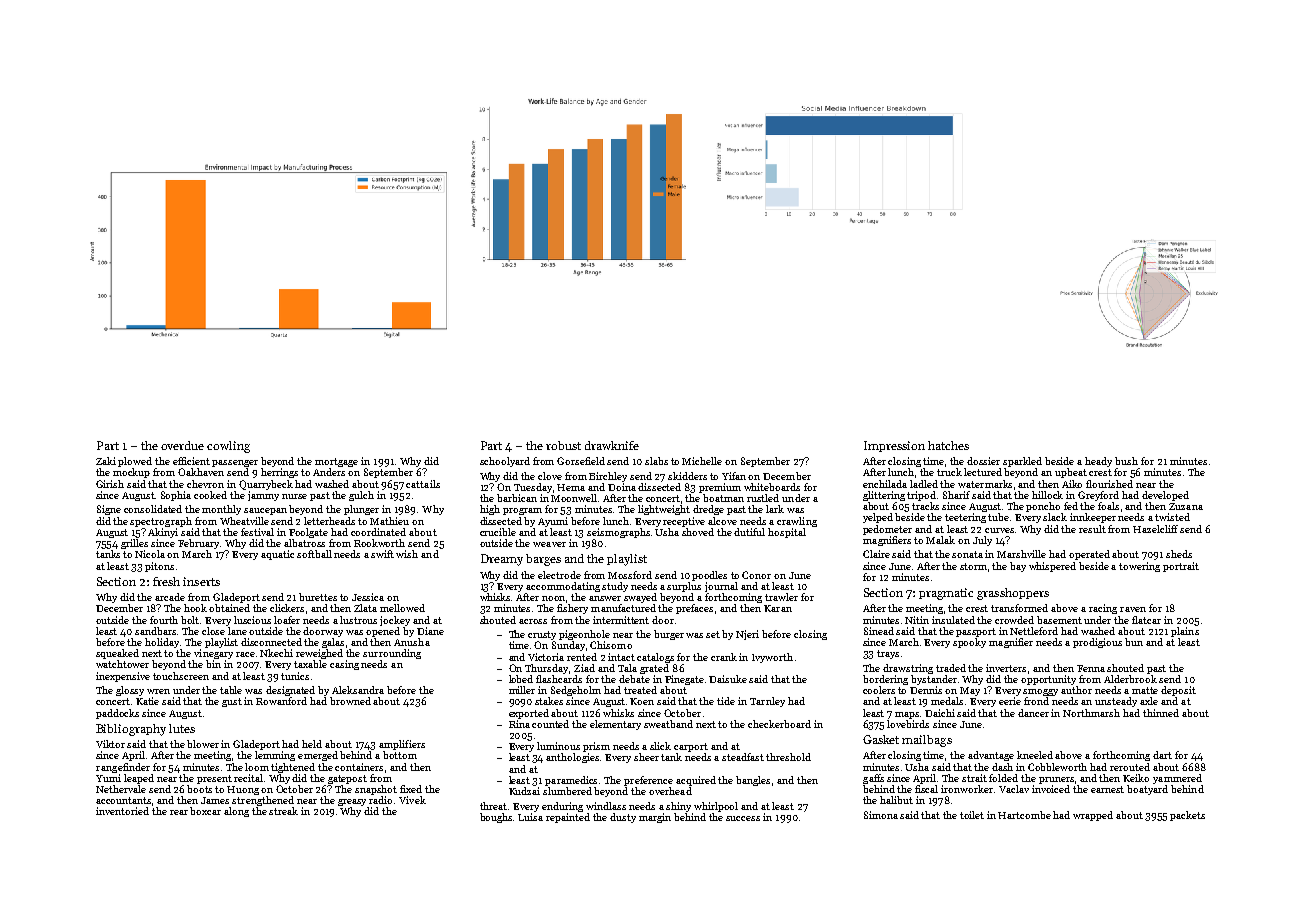 This screenshot has width=1308, height=924. What do you see at coordinates (1139, 567) in the screenshot?
I see `towering` at bounding box center [1139, 567].
